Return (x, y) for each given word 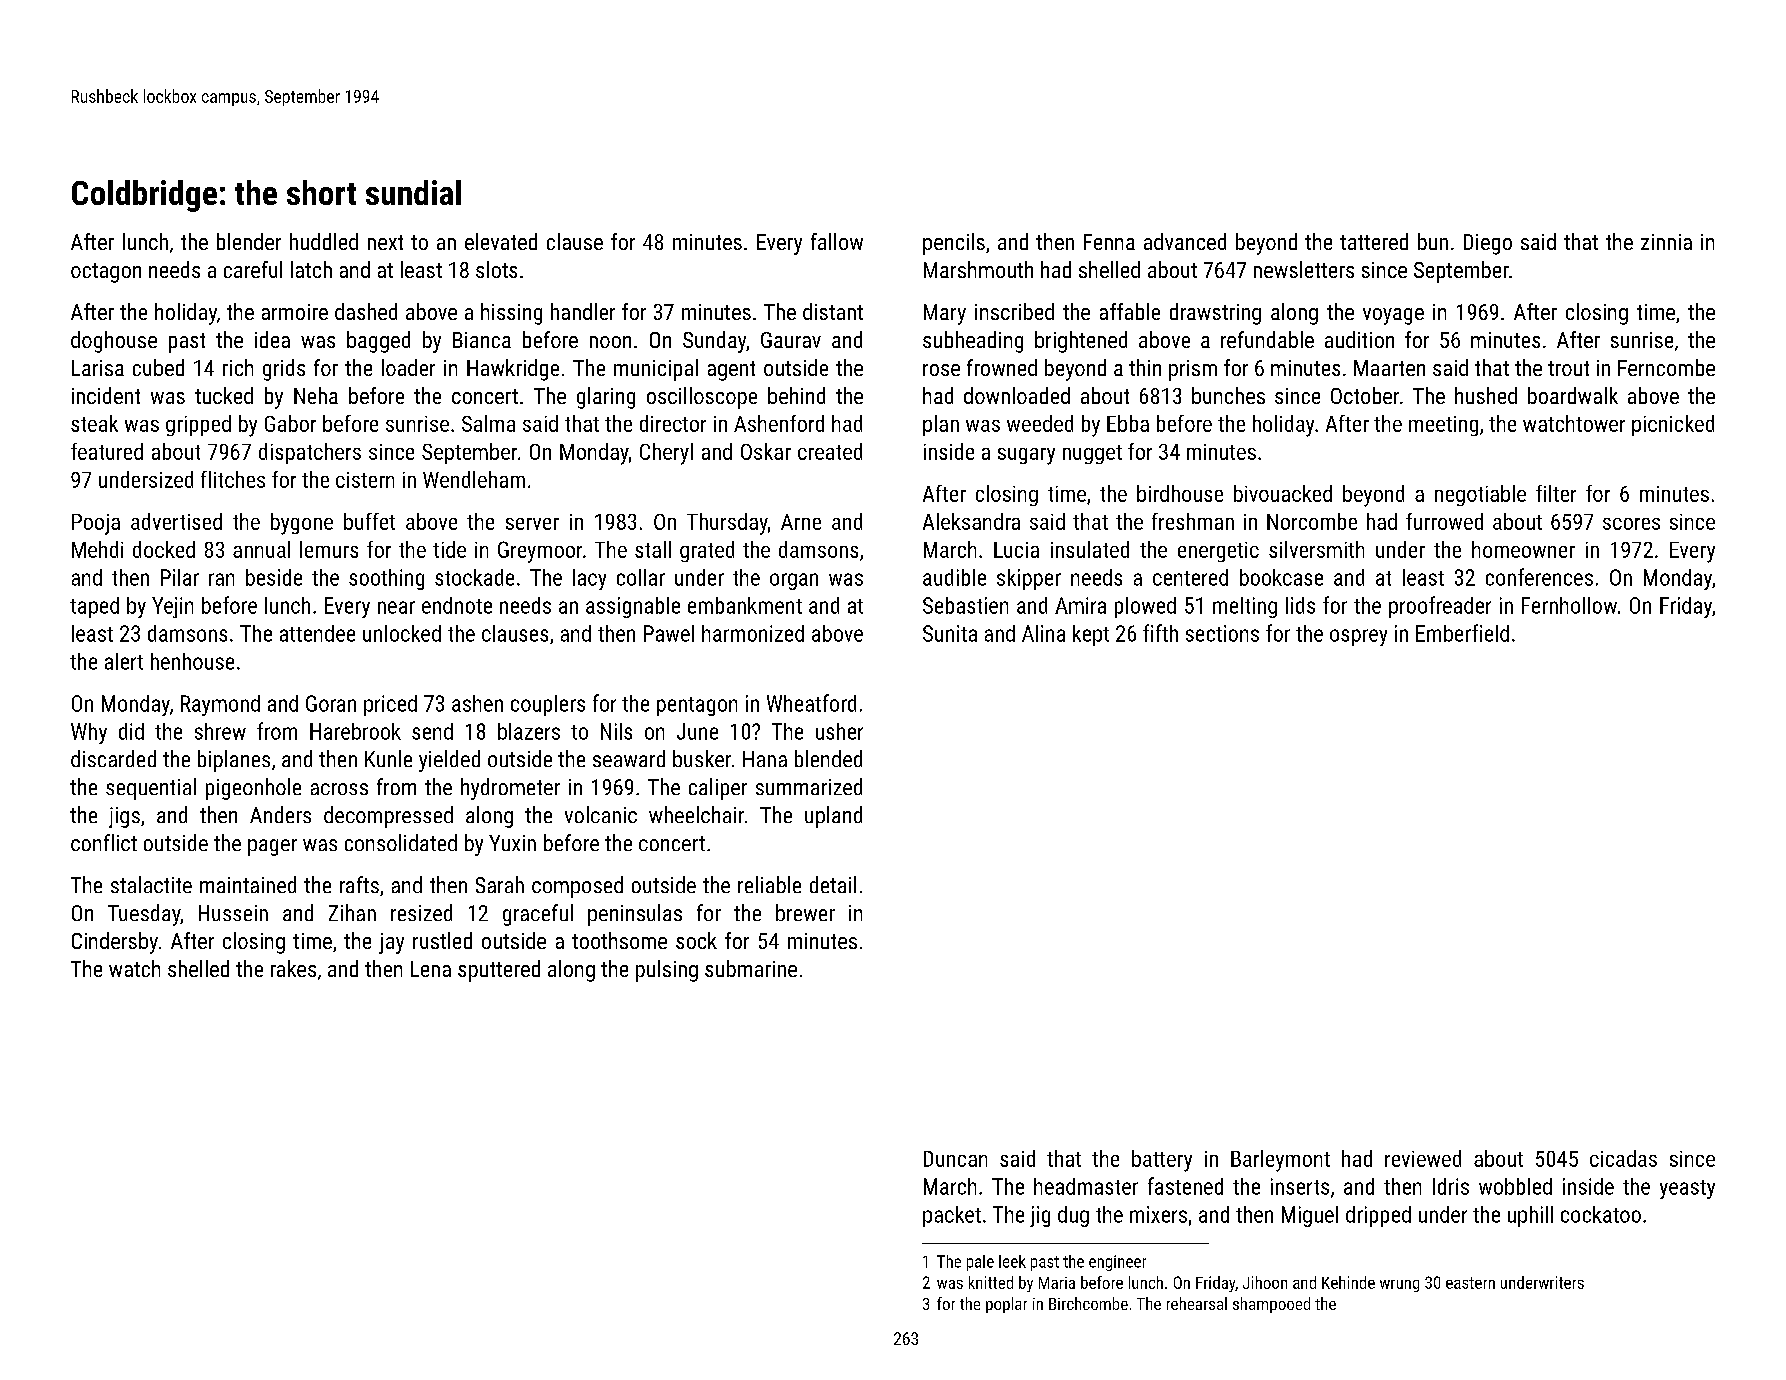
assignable (633, 607)
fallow (837, 241)
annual (261, 549)
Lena (431, 969)
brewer (805, 912)
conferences (1539, 577)
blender (249, 241)
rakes (293, 968)
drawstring (1215, 314)
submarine (751, 968)
